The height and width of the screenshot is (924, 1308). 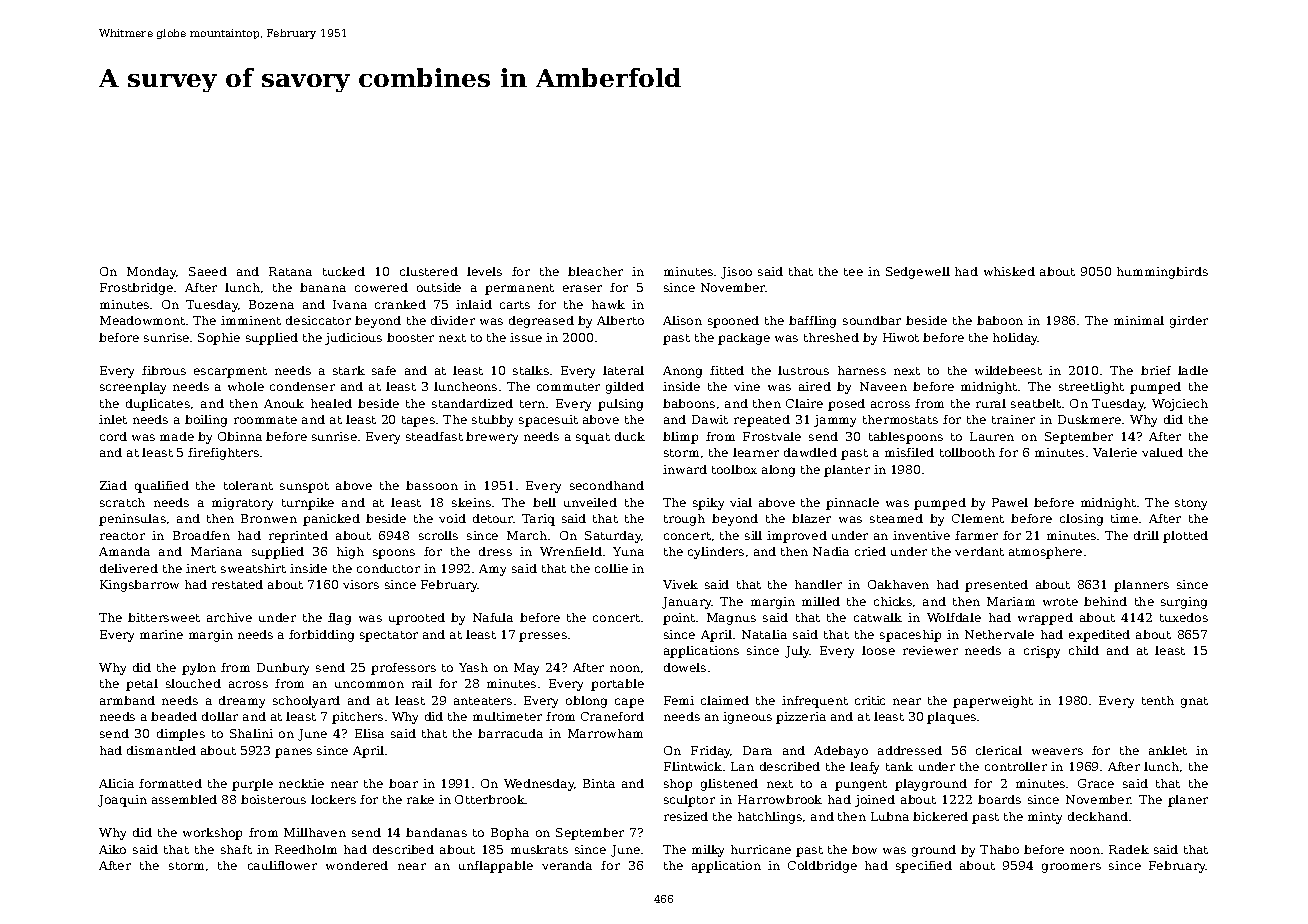 What do you see at coordinates (1089, 419) in the screenshot?
I see `Duskmere` at bounding box center [1089, 419].
